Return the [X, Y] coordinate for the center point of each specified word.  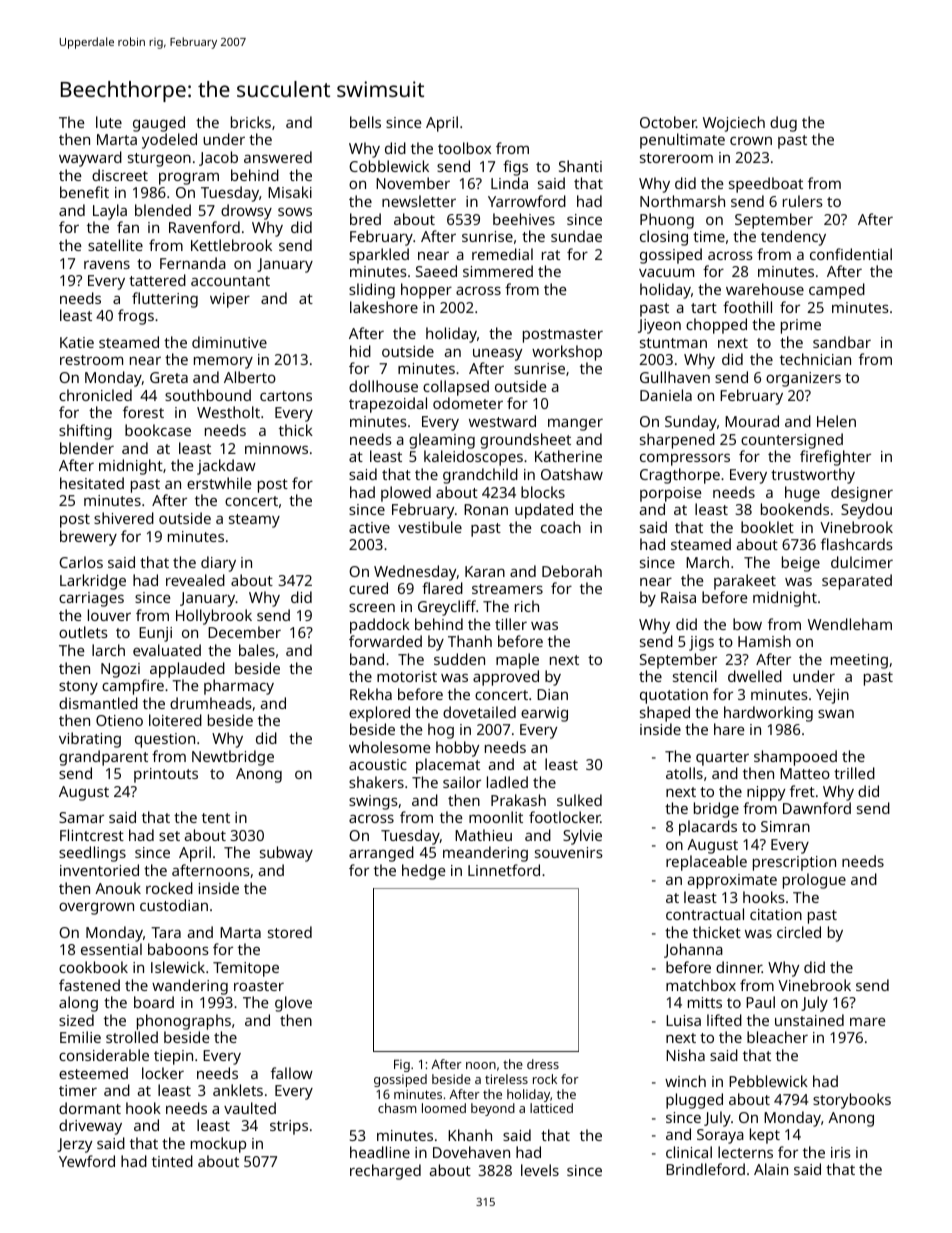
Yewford [87, 1161]
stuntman [673, 343]
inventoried [99, 870]
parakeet [745, 582]
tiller [511, 624]
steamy [254, 521]
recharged [385, 1172]
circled [799, 932]
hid [360, 351]
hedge [424, 872]
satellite [115, 245]
